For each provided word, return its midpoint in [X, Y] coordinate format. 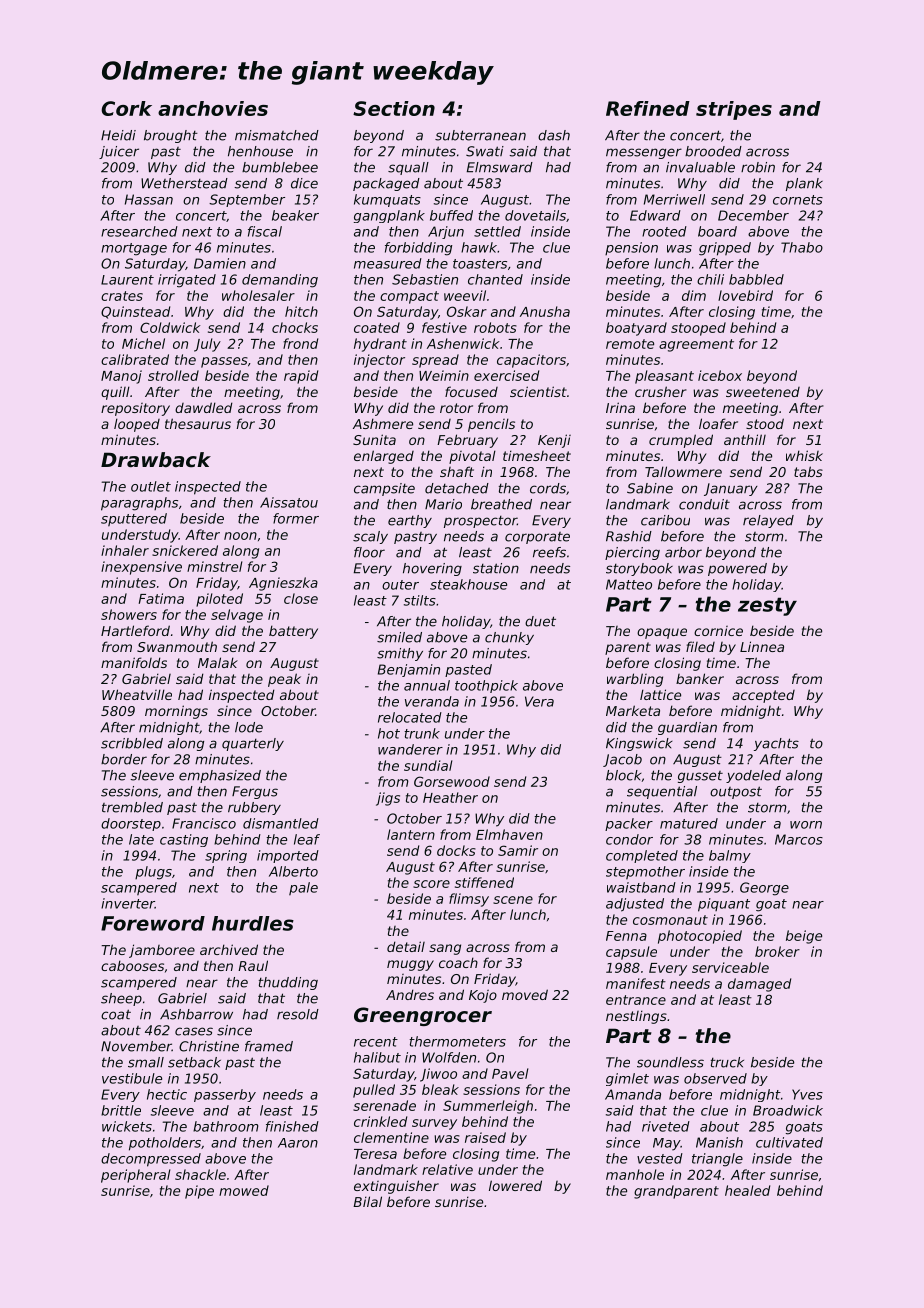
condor [629, 839]
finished [292, 1126]
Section [394, 108]
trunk [422, 733]
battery [293, 632]
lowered [515, 1185]
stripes [734, 110]
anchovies [213, 108]
